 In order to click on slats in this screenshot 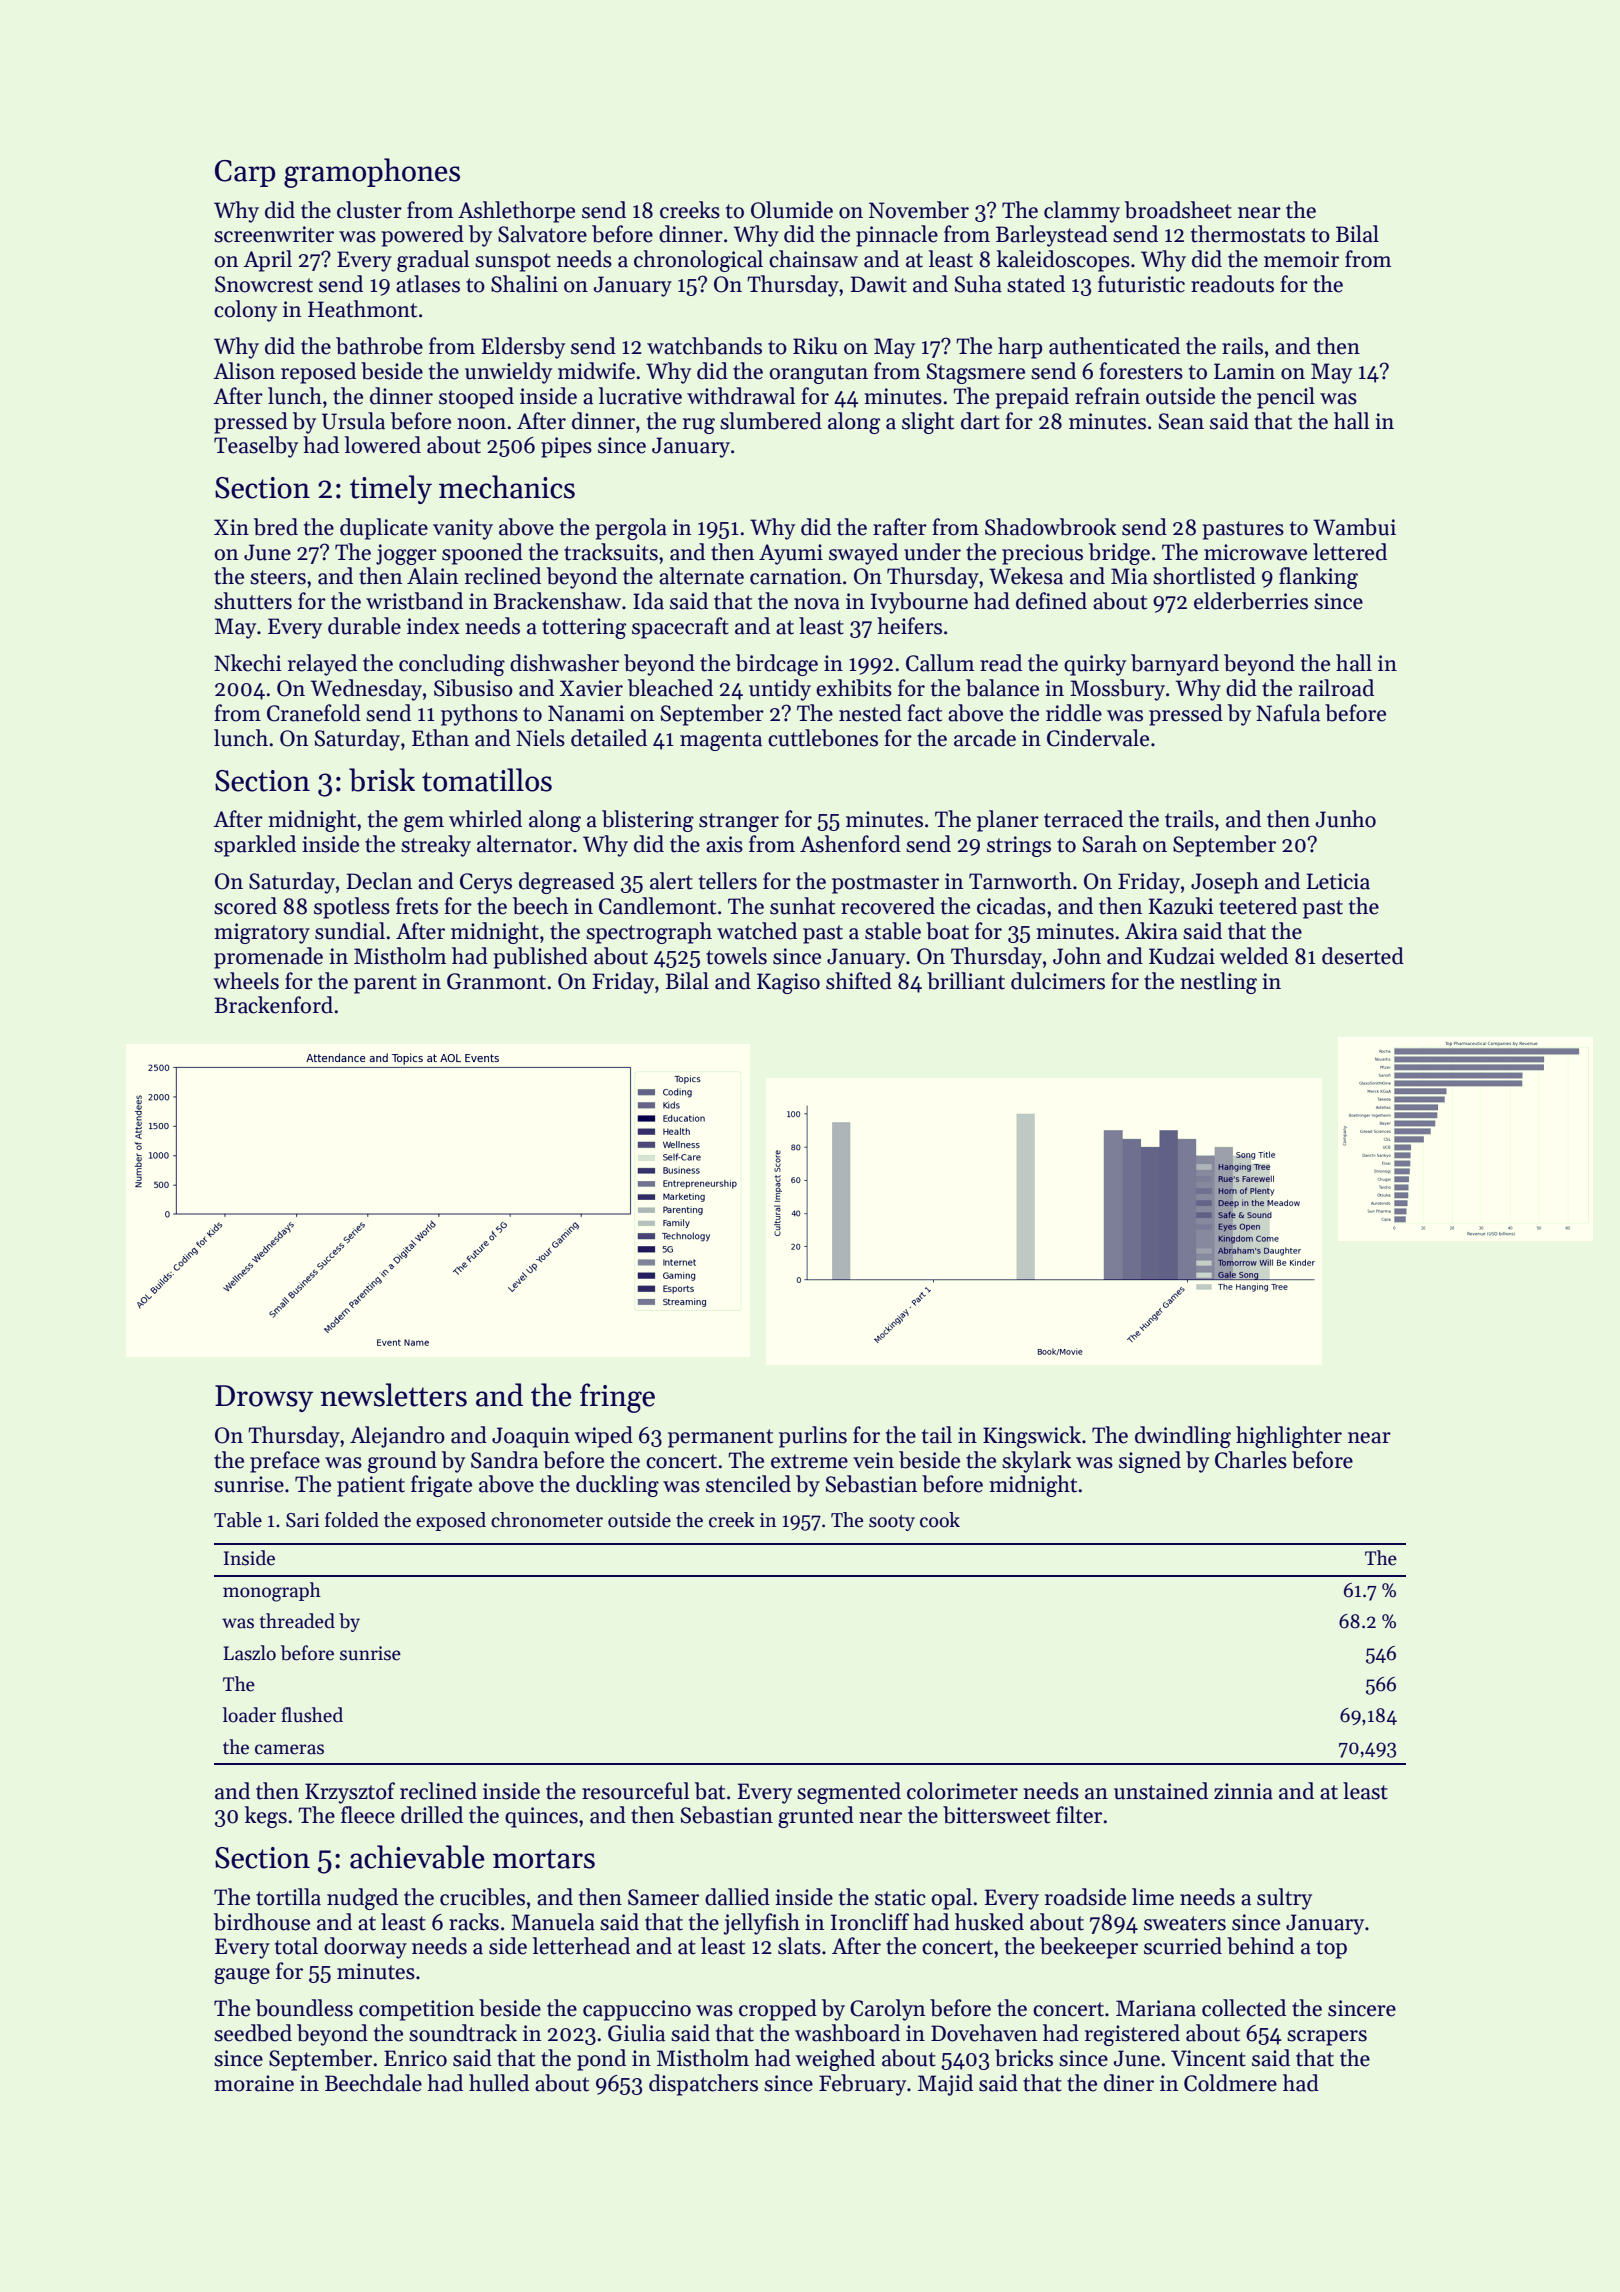, I will do `click(799, 1946)`.
